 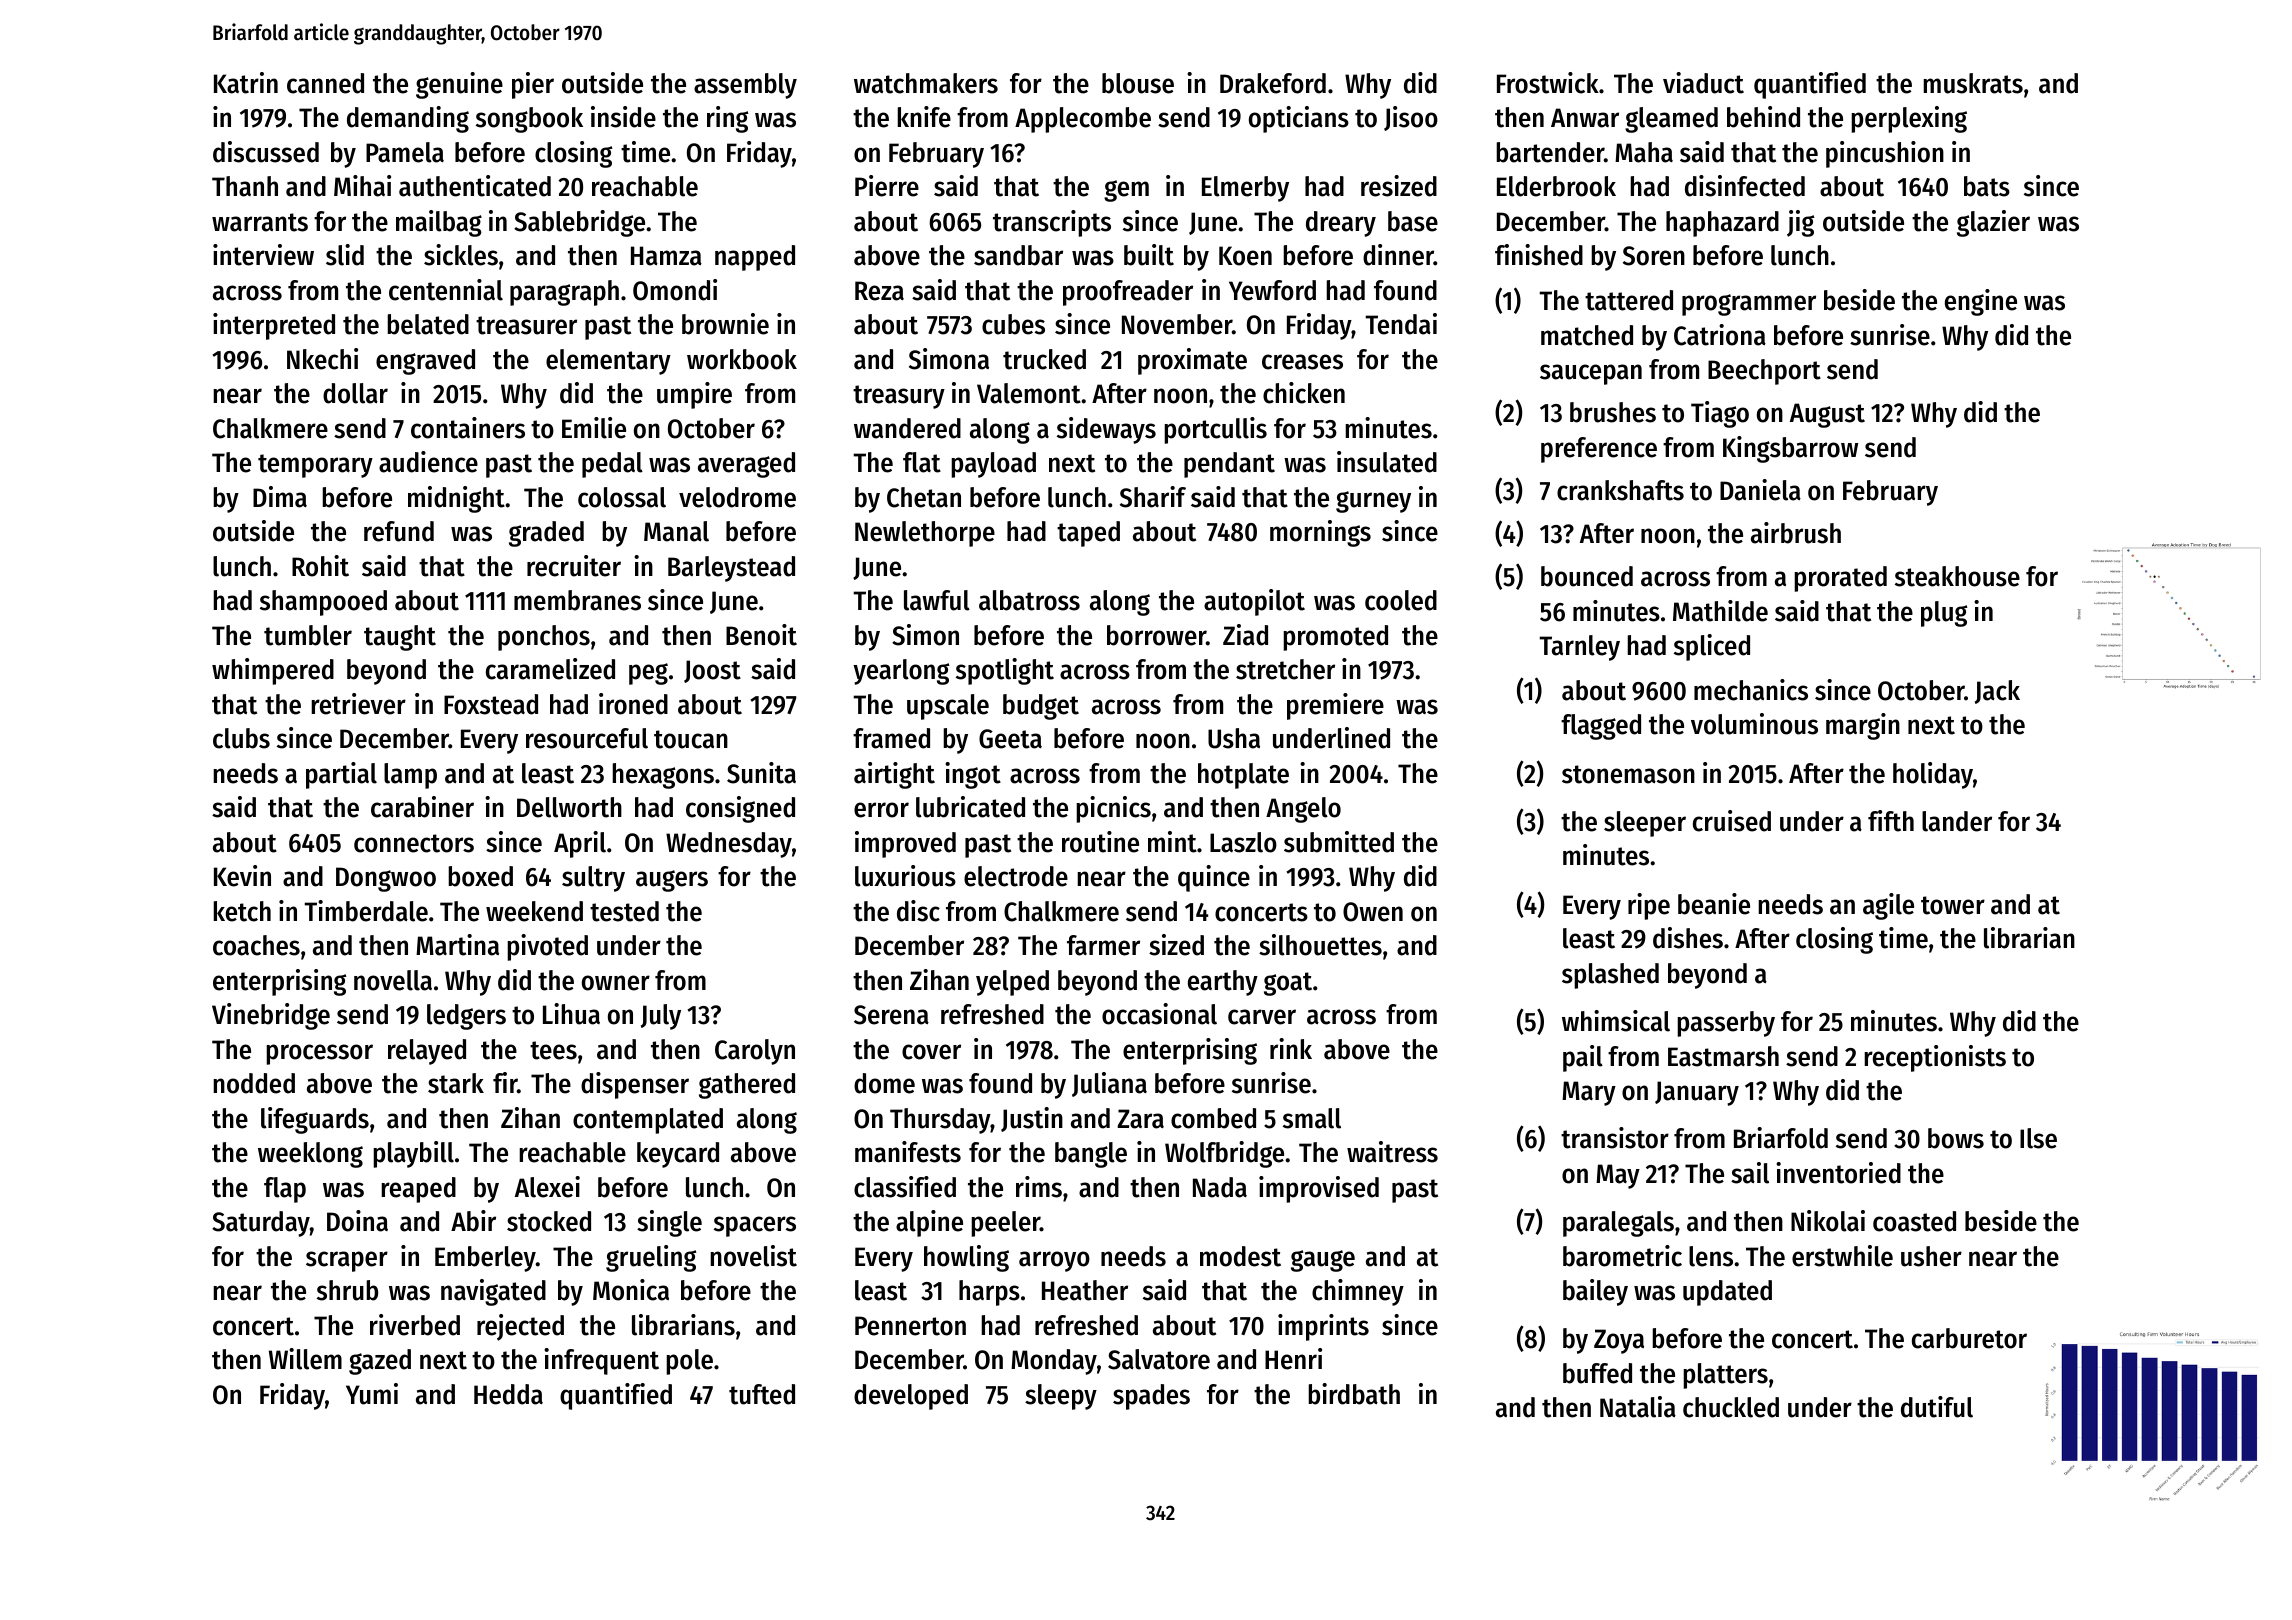 I want to click on Drakeford, so click(x=1273, y=83).
